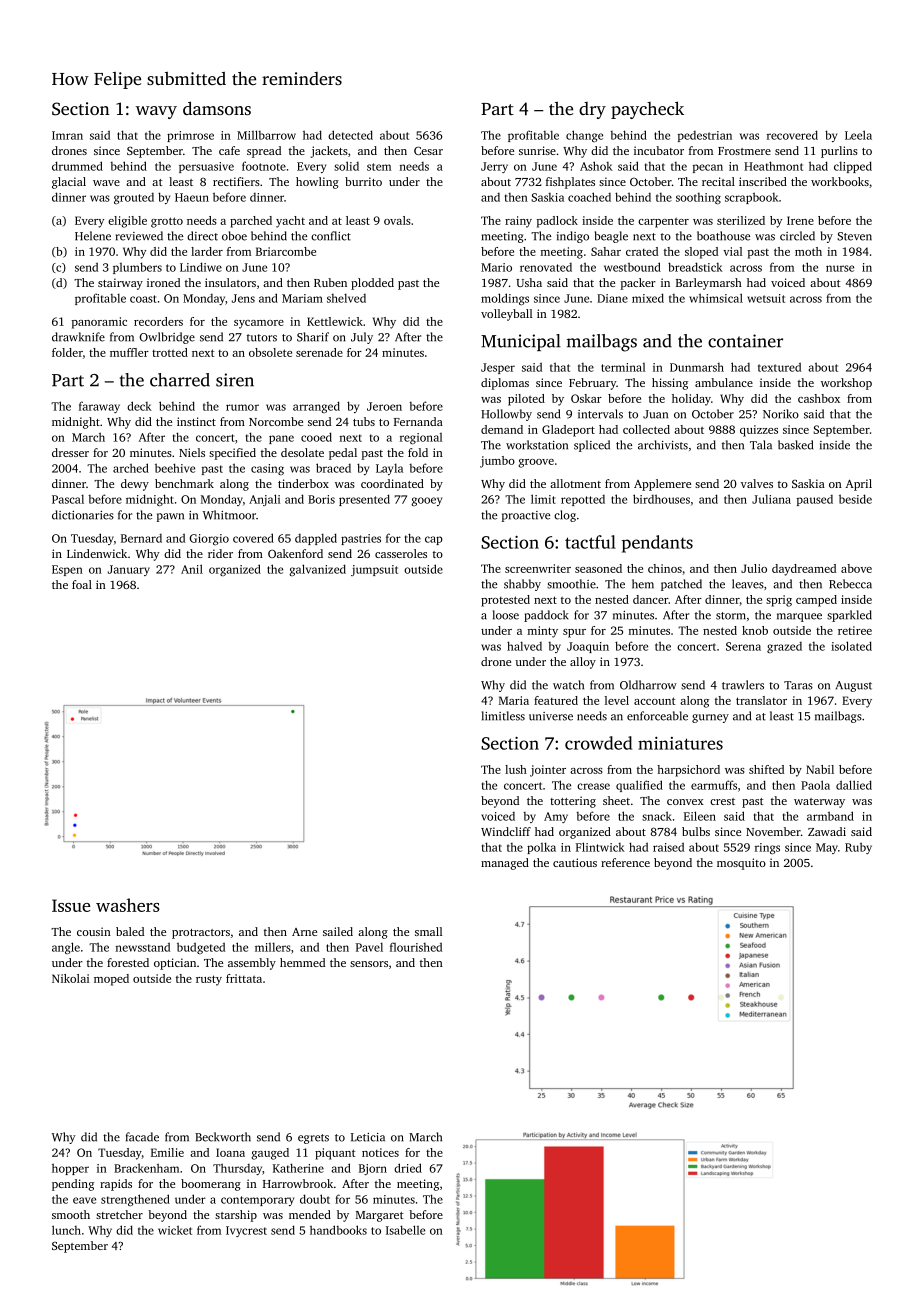 The width and height of the screenshot is (924, 1308). Describe the element at coordinates (201, 948) in the screenshot. I see `budgeted` at that location.
